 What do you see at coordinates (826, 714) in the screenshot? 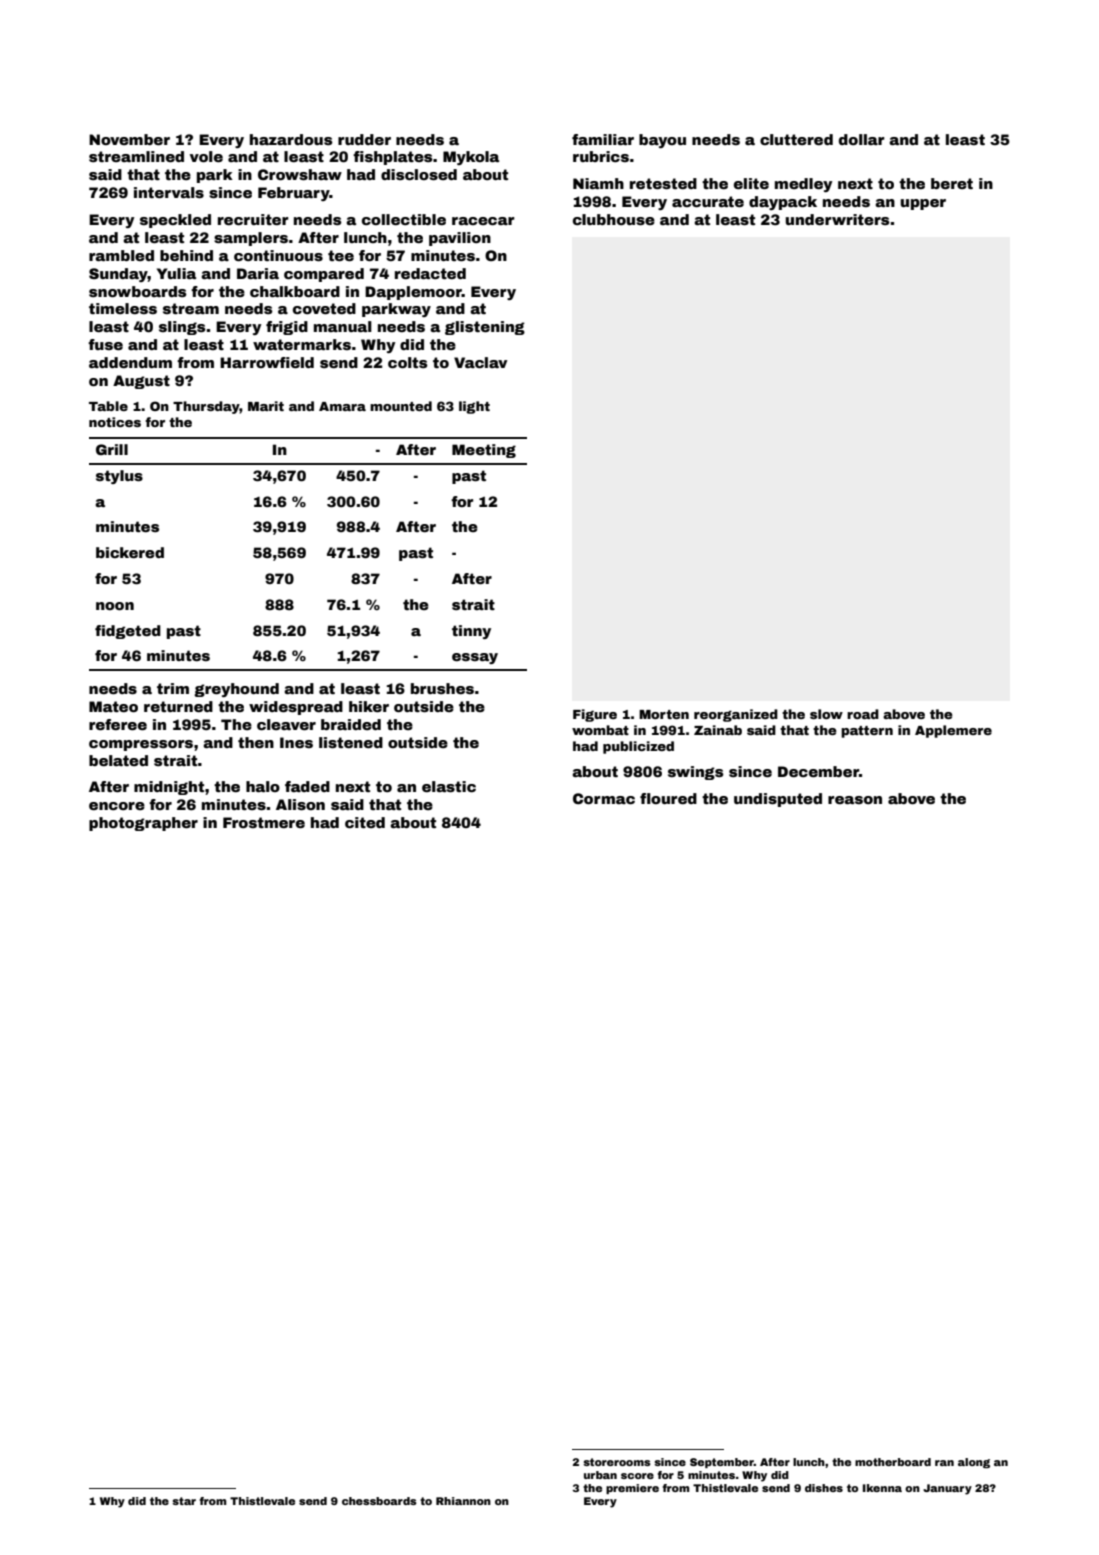
I see `slow` at bounding box center [826, 714].
